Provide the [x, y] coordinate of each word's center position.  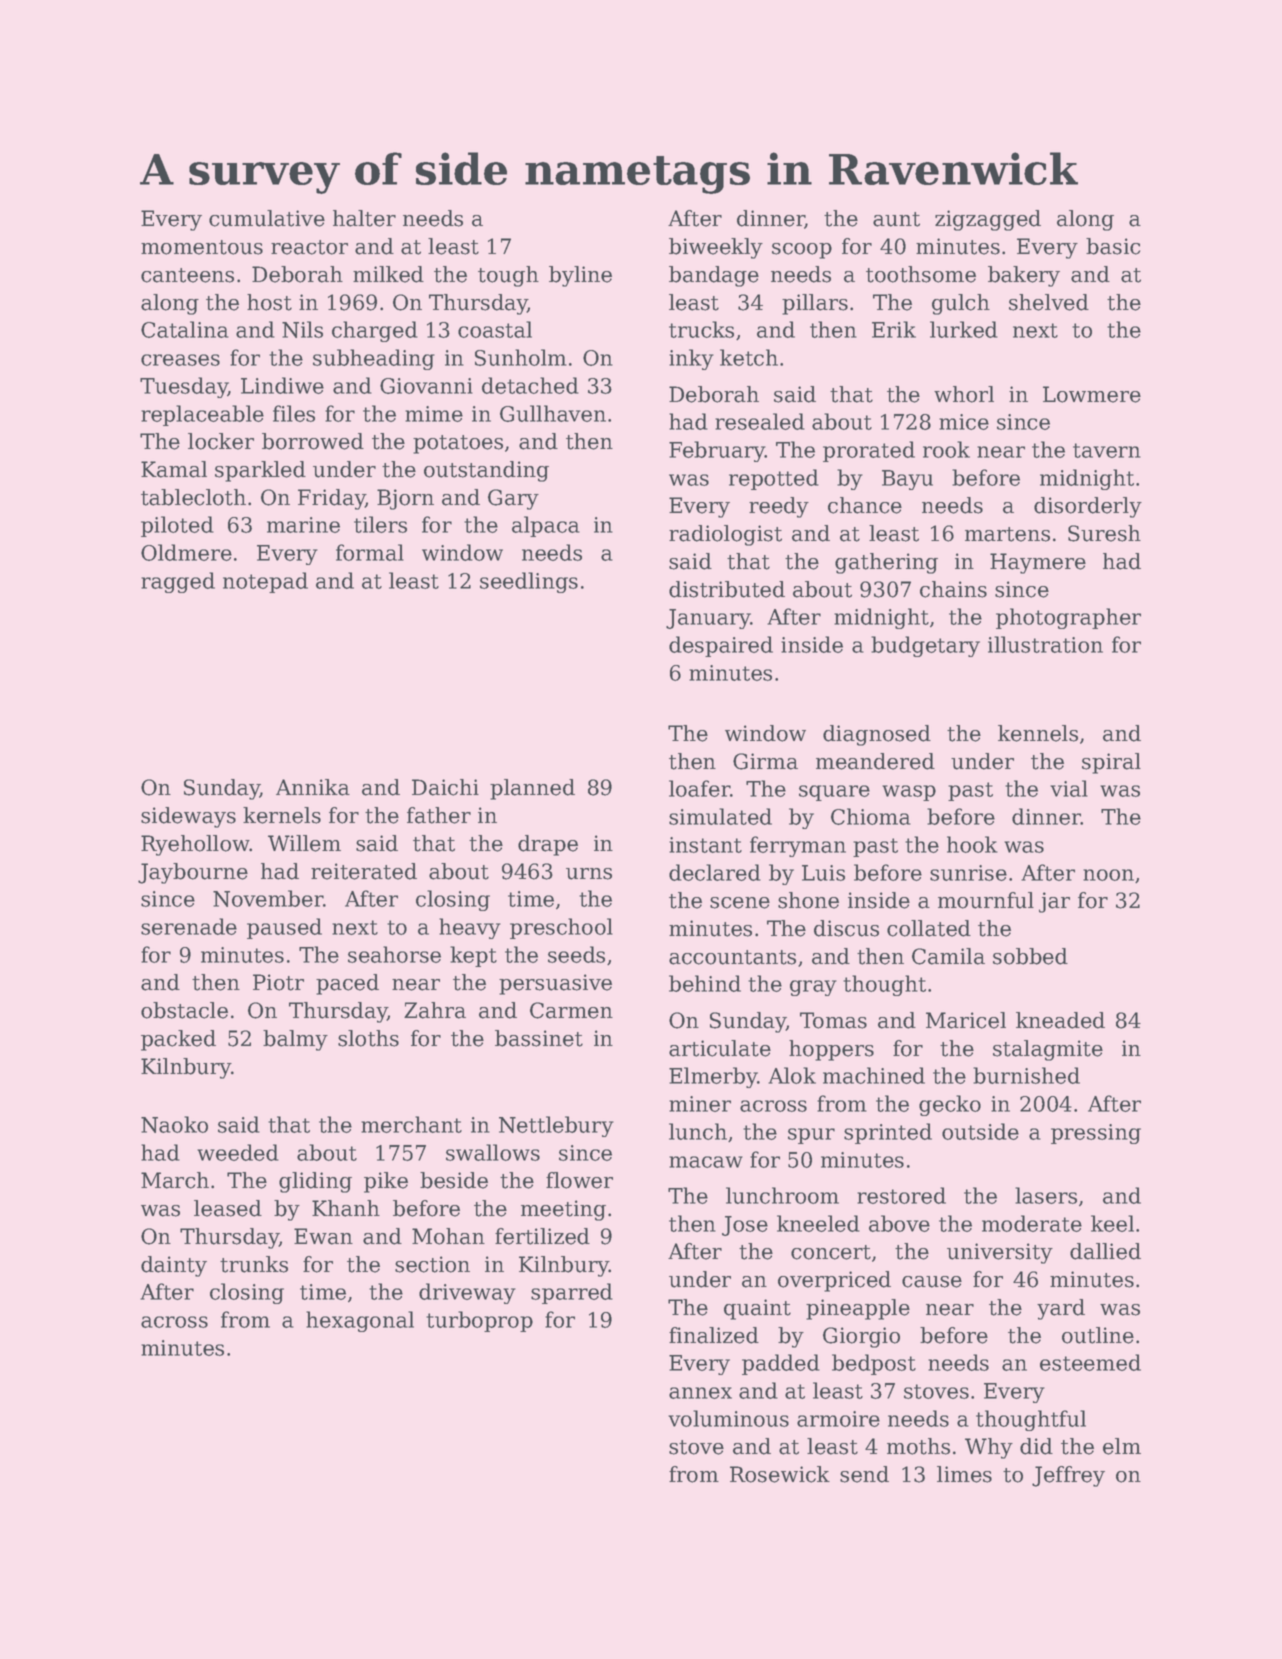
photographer [1068, 618]
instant [705, 845]
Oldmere [186, 552]
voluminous [728, 1418]
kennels [1038, 733]
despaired [721, 646]
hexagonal [360, 1321]
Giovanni [426, 386]
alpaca [546, 526]
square [834, 793]
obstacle [184, 1010]
